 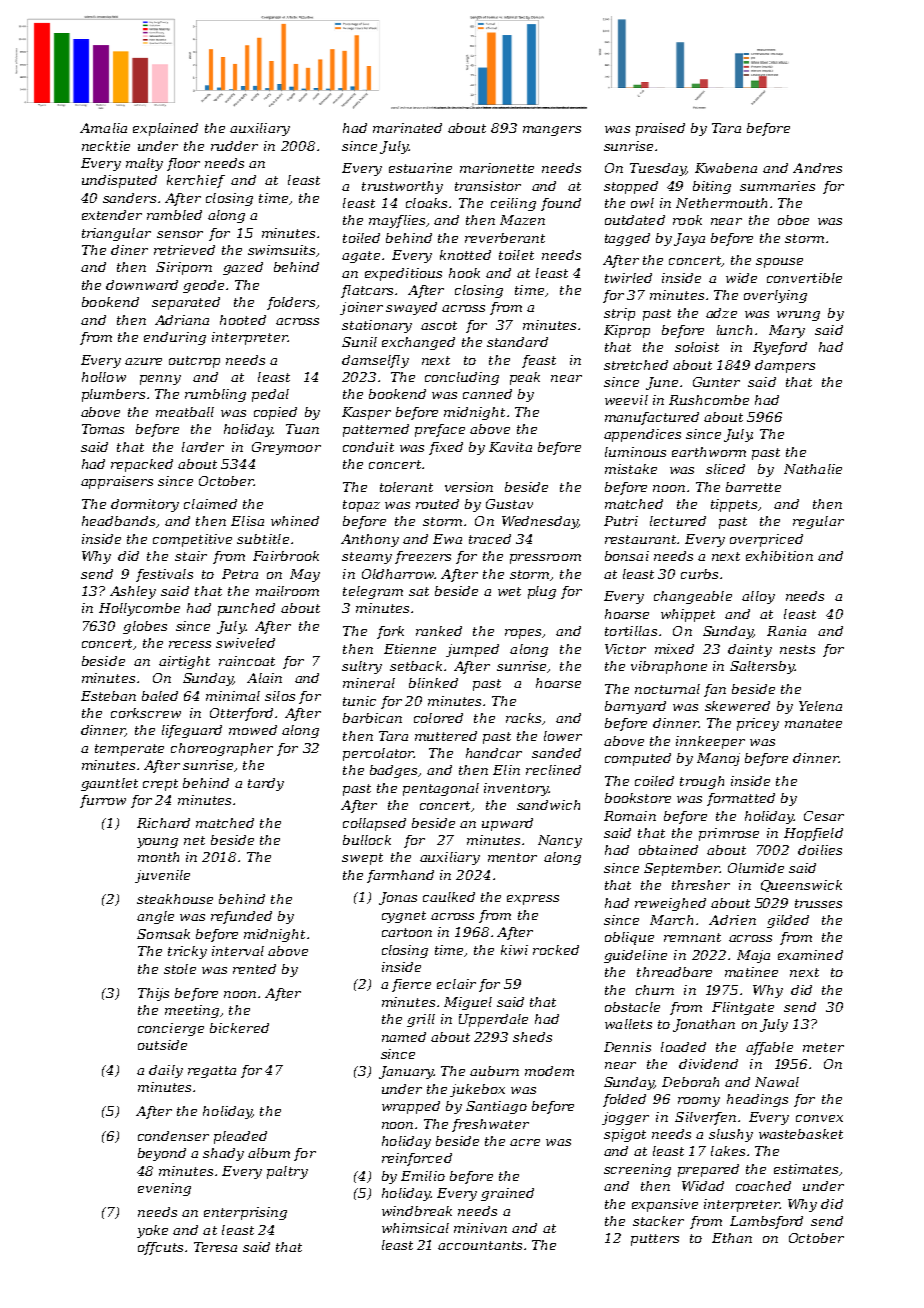 I want to click on triangular, so click(x=116, y=234).
